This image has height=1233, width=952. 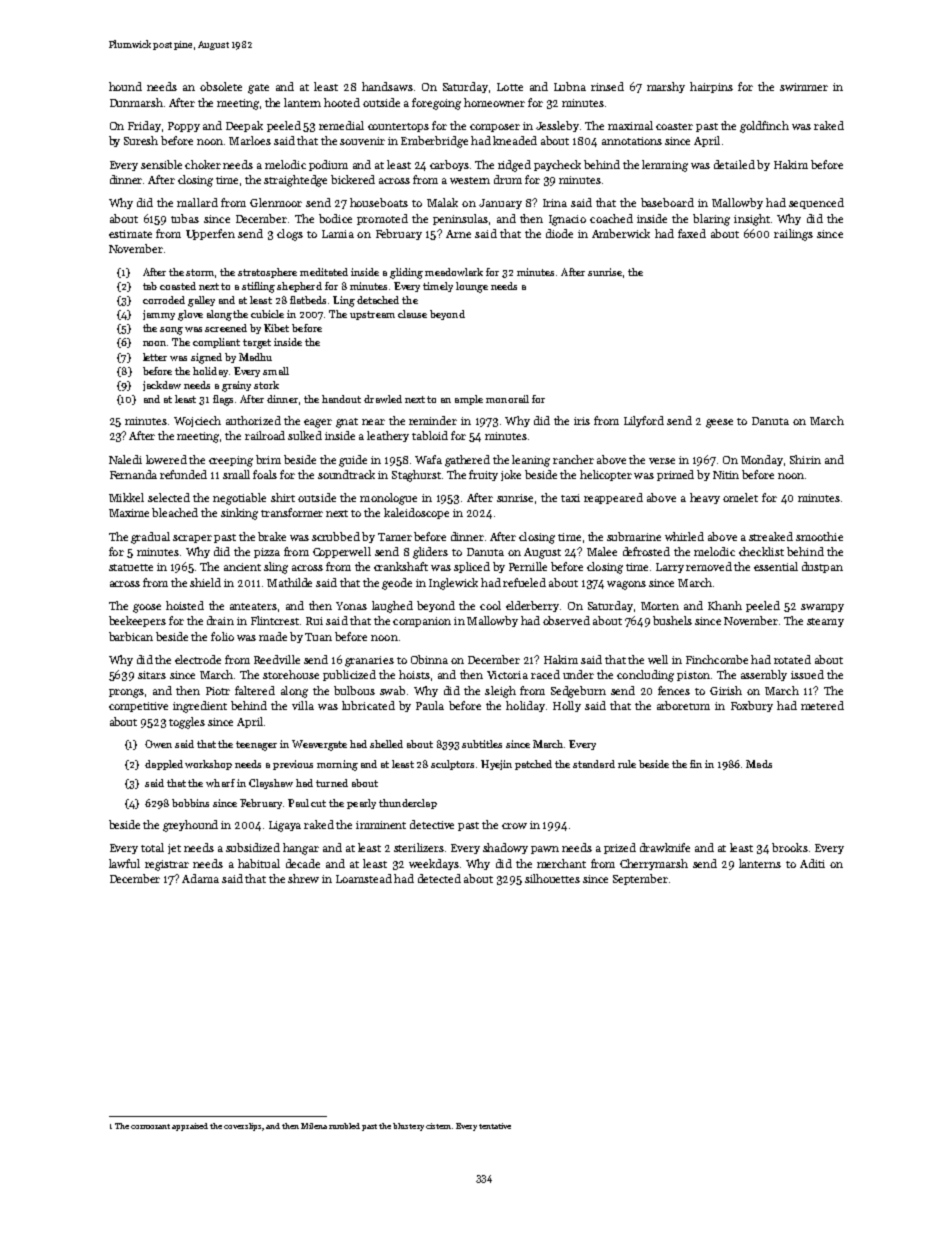 What do you see at coordinates (510, 87) in the image?
I see `Lotte` at bounding box center [510, 87].
